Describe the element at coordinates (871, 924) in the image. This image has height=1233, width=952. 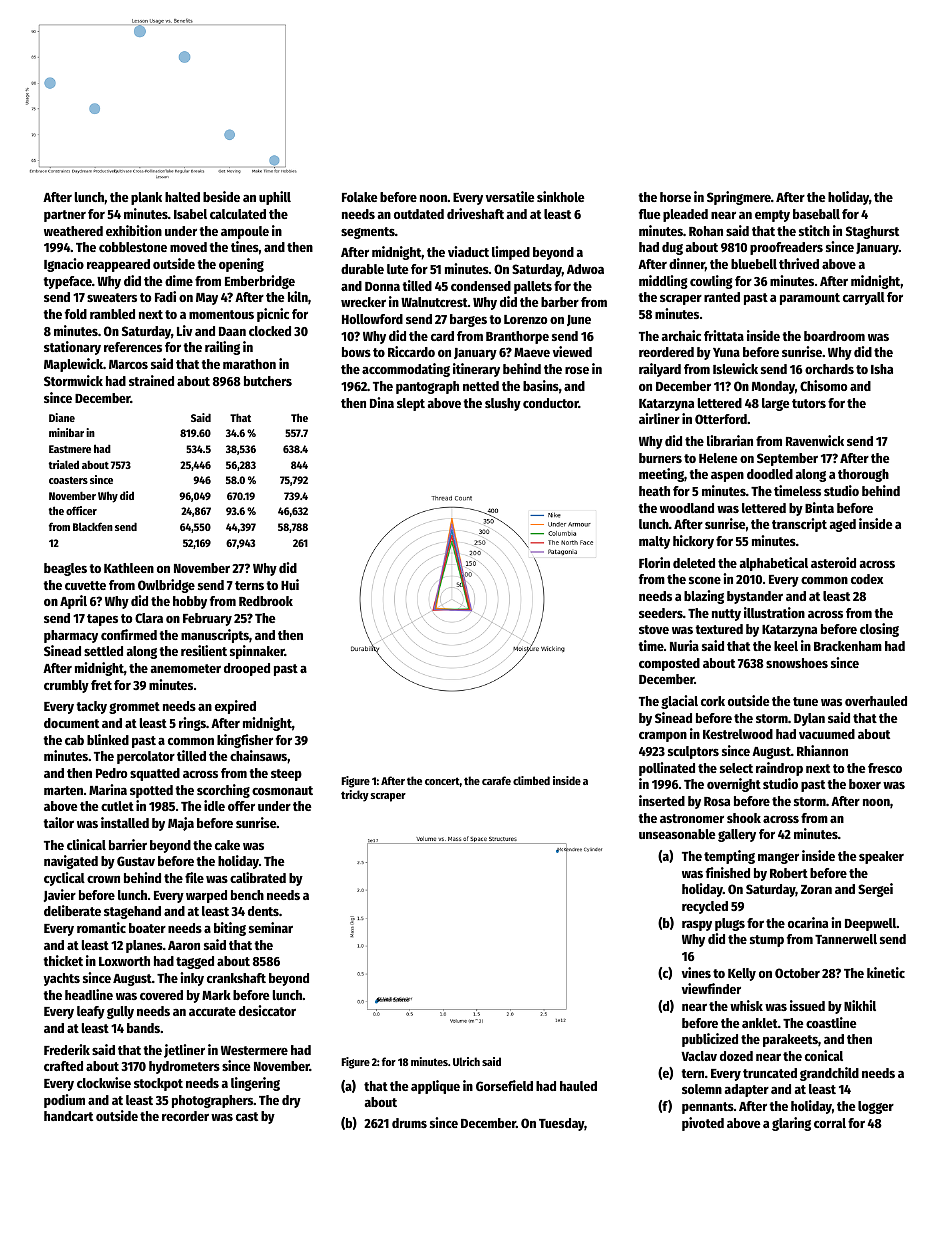
I see `Deepwell` at that location.
